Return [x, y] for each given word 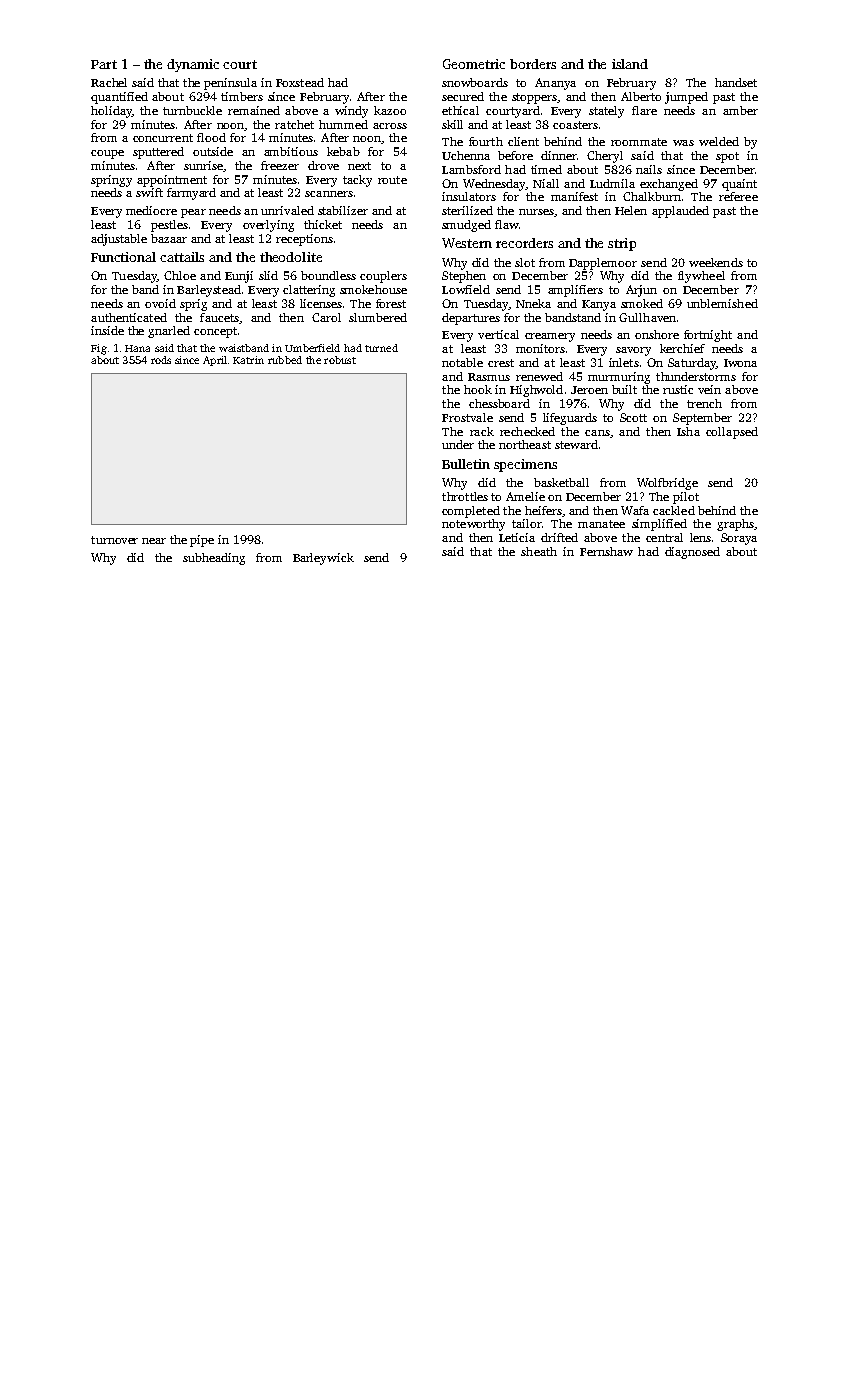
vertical [498, 334]
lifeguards [570, 419]
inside [107, 330]
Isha [688, 431]
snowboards [475, 82]
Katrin [248, 360]
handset [736, 82]
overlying [268, 226]
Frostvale [467, 417]
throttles [465, 496]
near [154, 541]
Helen [631, 210]
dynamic [193, 65]
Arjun [641, 291]
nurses [536, 212]
